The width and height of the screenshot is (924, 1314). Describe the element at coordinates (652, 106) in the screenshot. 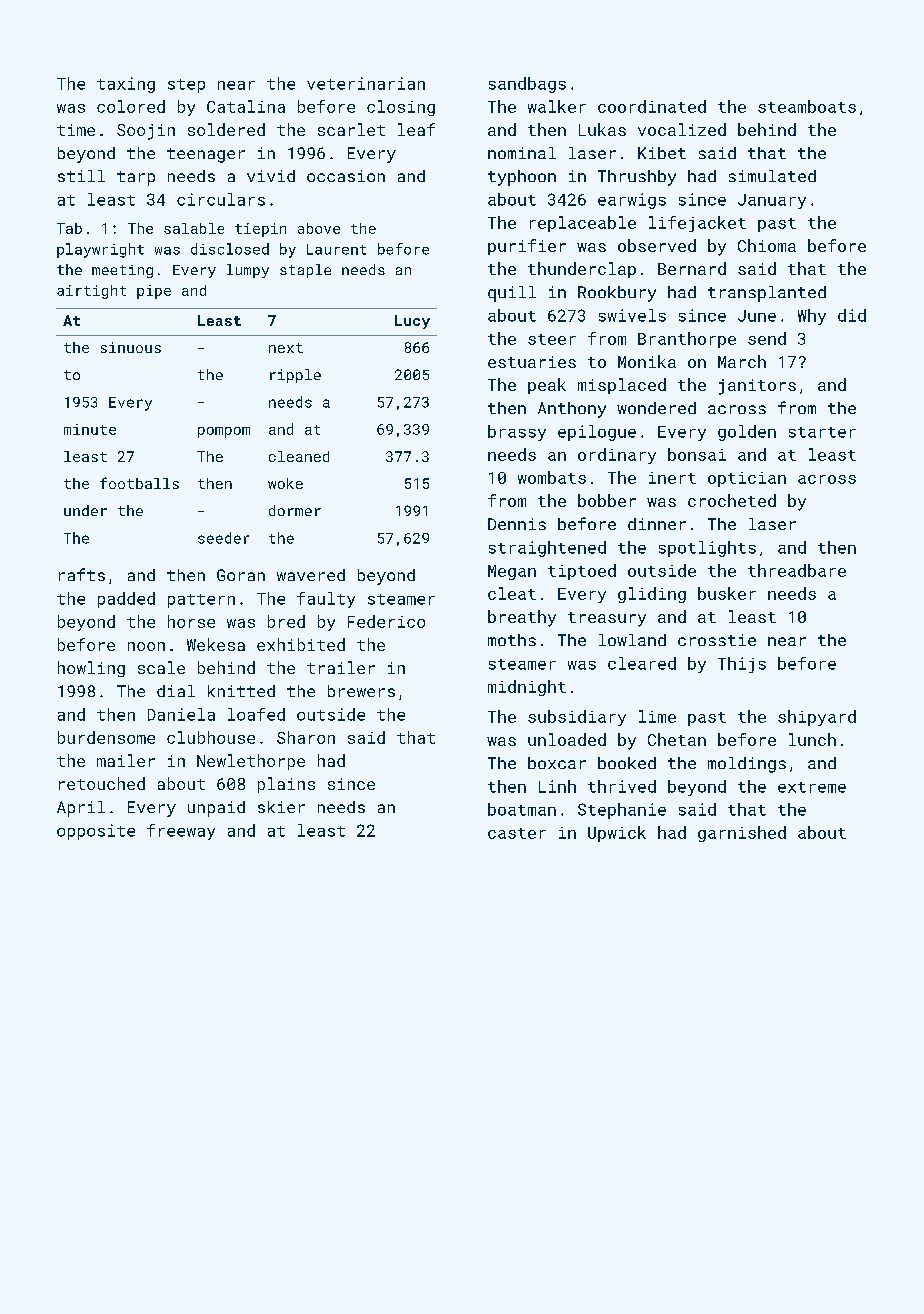

I see `coordinated` at that location.
